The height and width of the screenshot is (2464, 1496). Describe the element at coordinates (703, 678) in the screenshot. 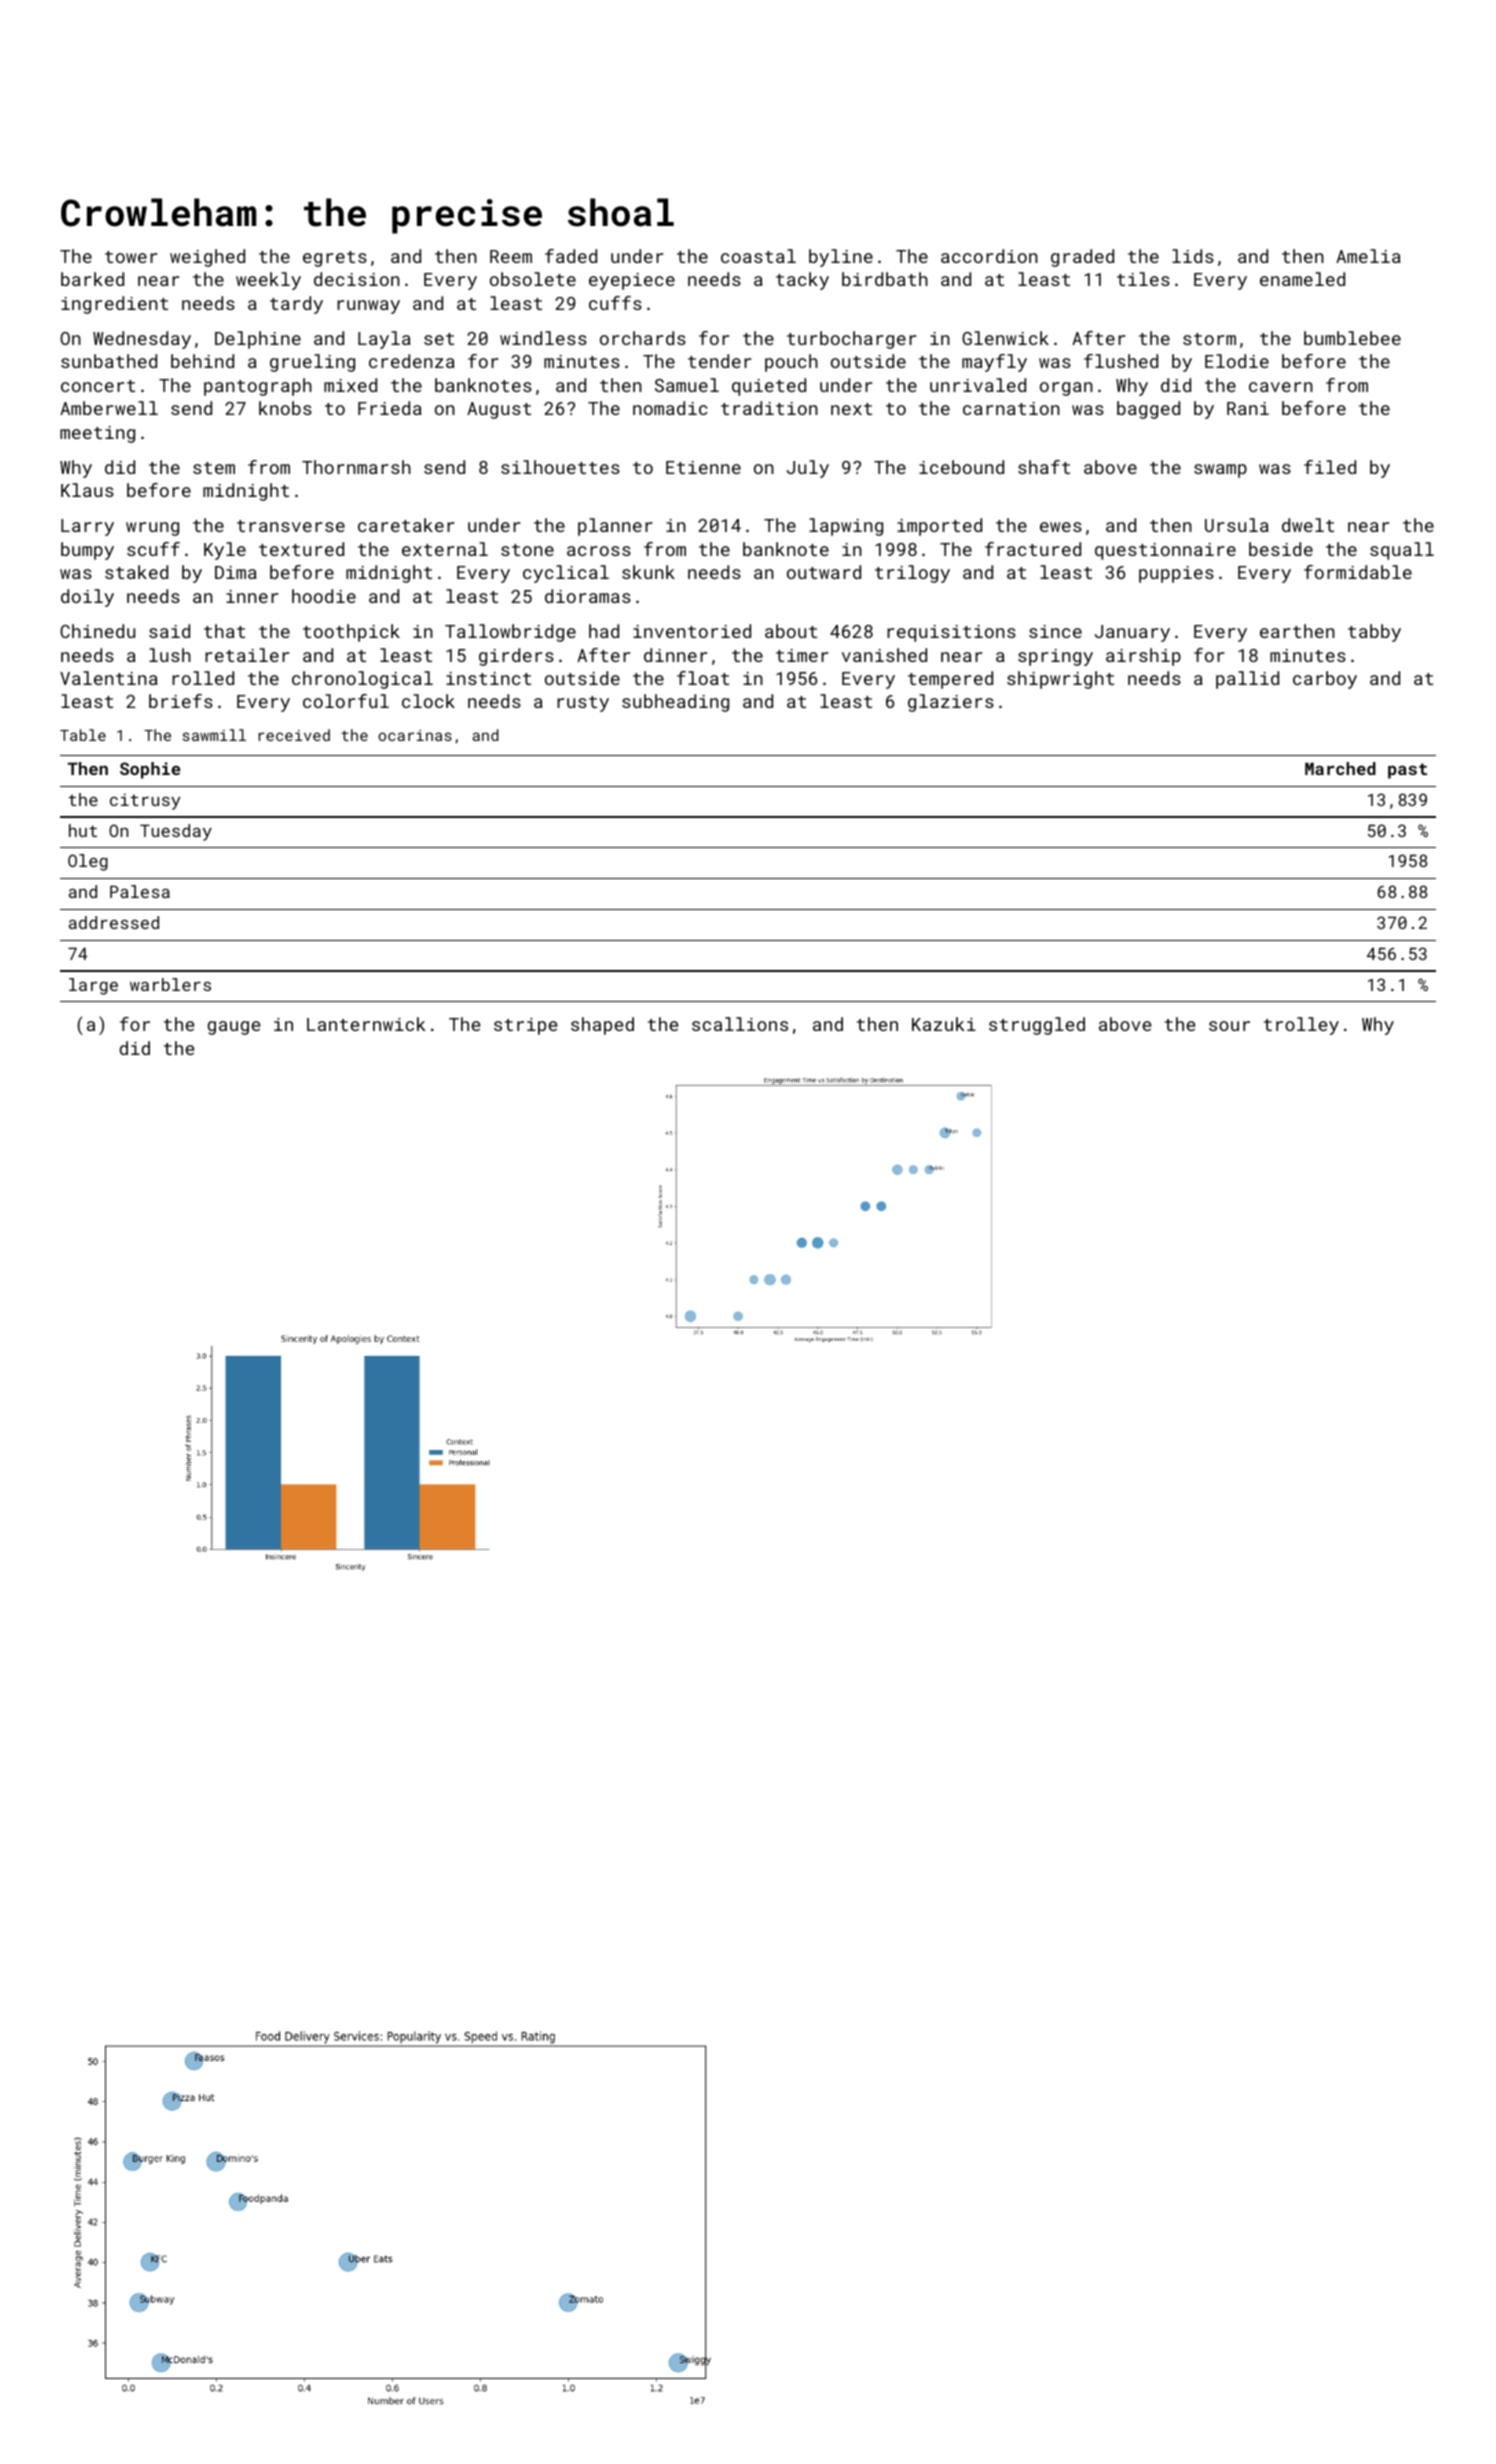

I see `float` at that location.
